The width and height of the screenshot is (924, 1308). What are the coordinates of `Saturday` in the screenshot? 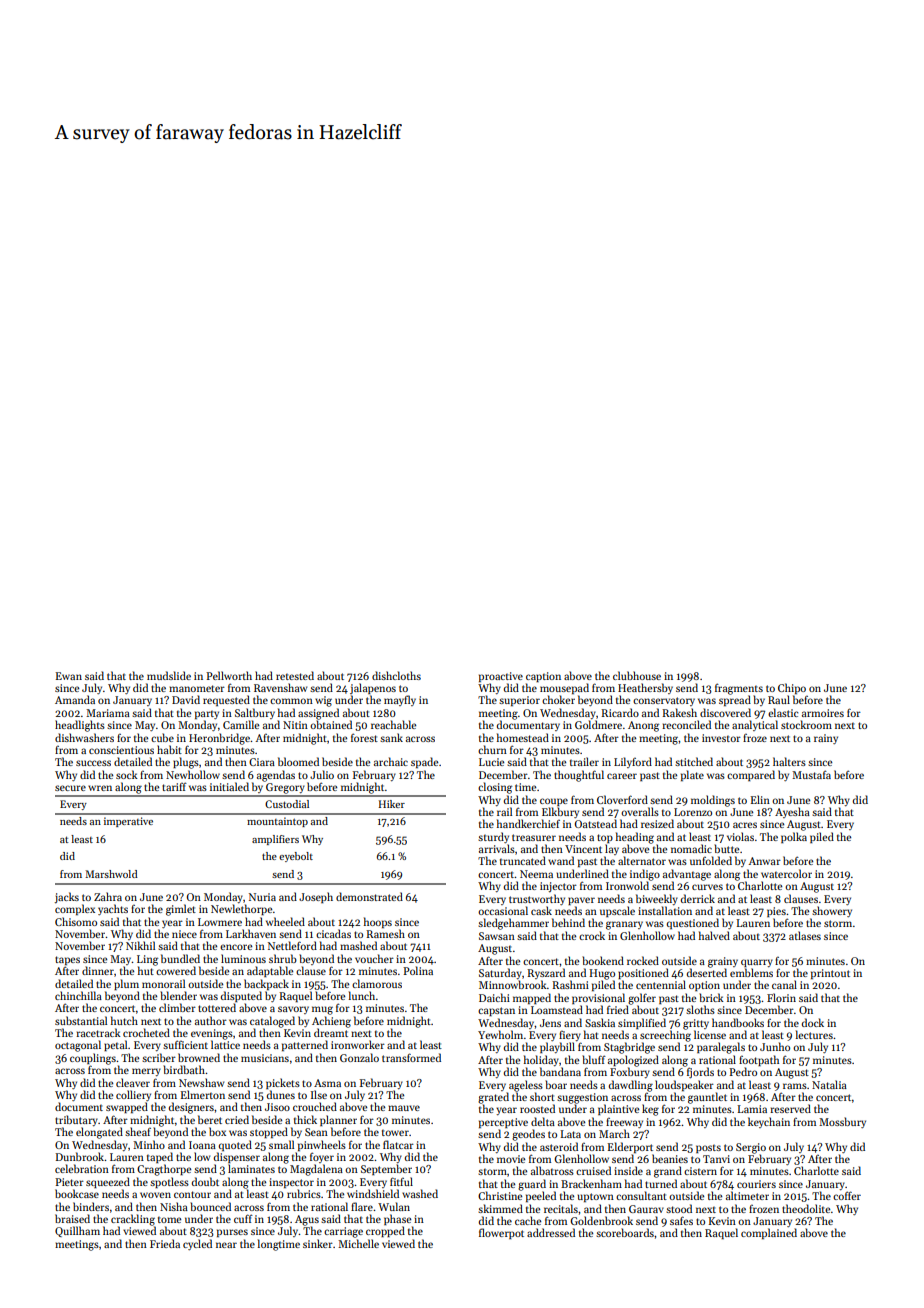 It's located at (500, 973).
